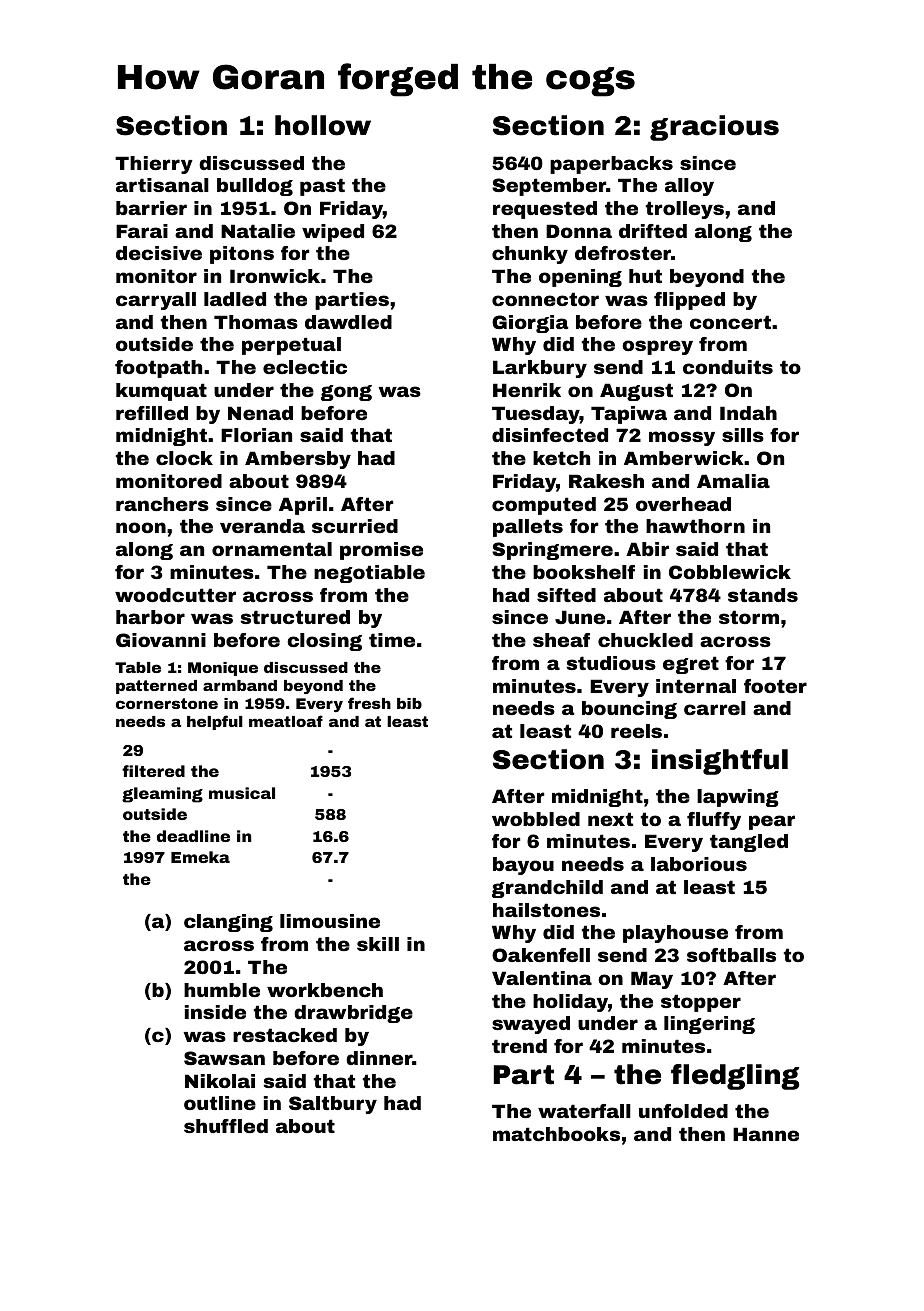 Image resolution: width=924 pixels, height=1311 pixels. What do you see at coordinates (255, 187) in the image?
I see `bulldog` at bounding box center [255, 187].
